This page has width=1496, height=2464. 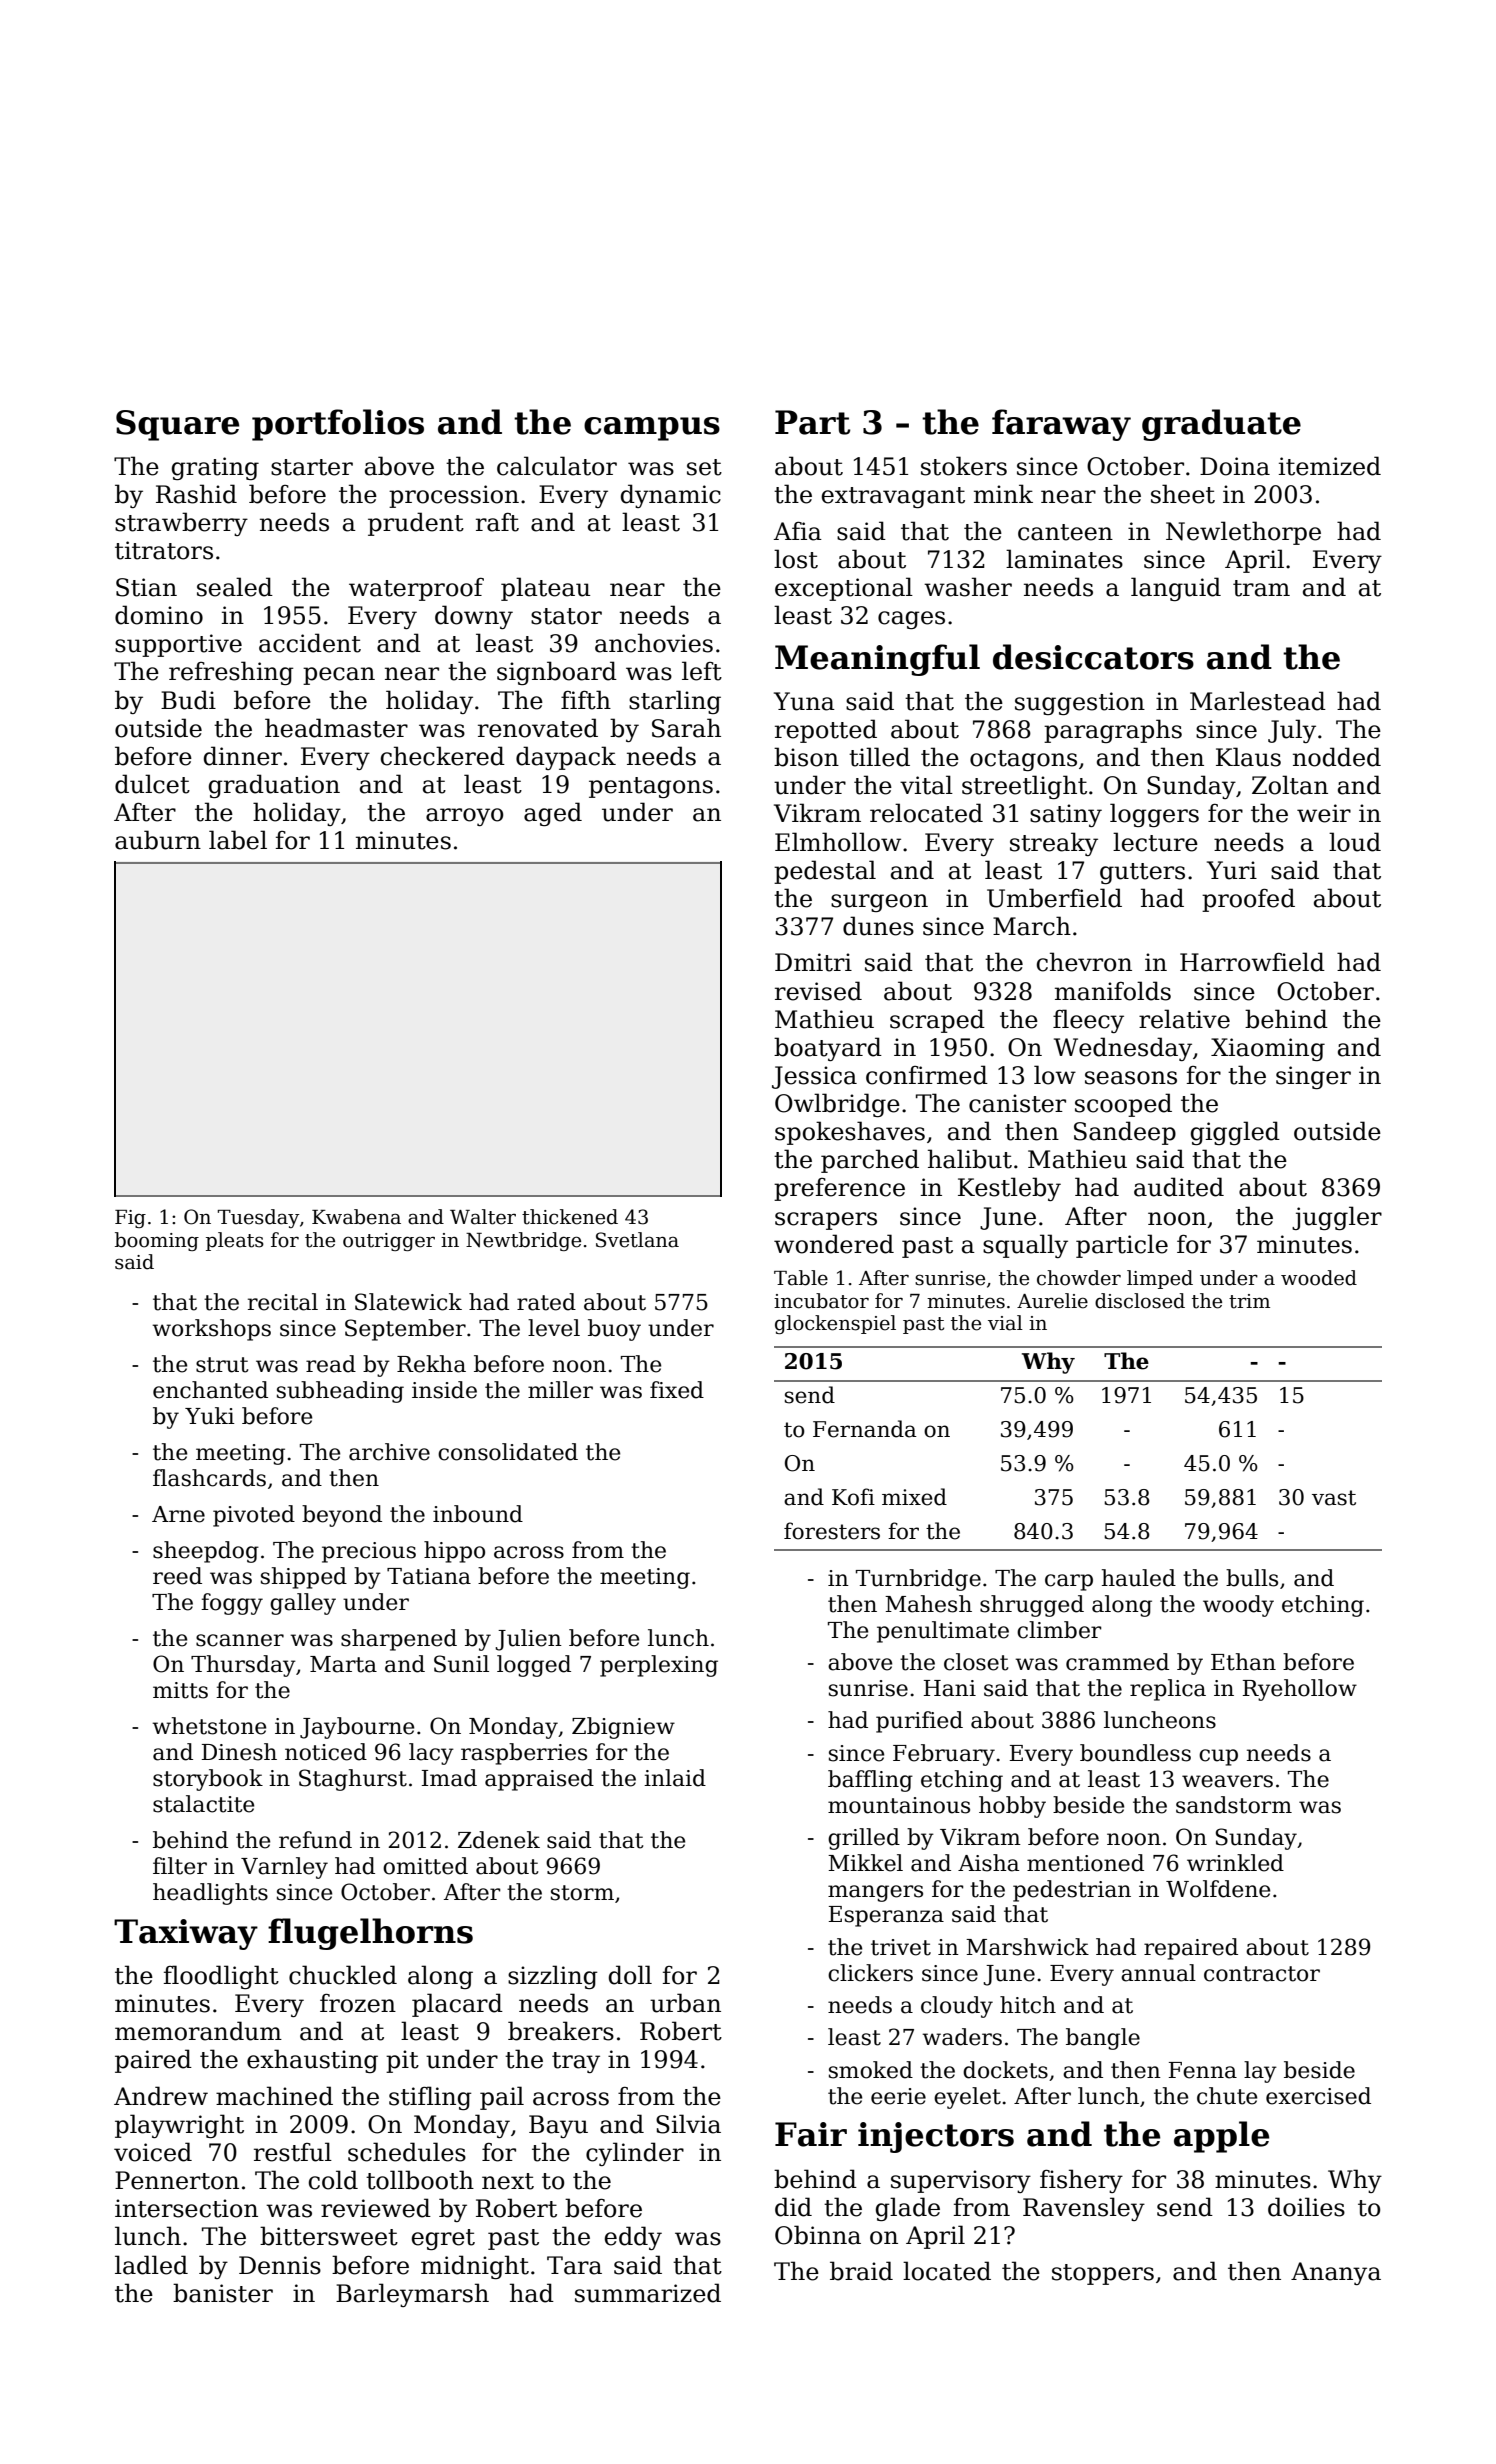 What do you see at coordinates (1337, 757) in the page?
I see `nodded` at bounding box center [1337, 757].
